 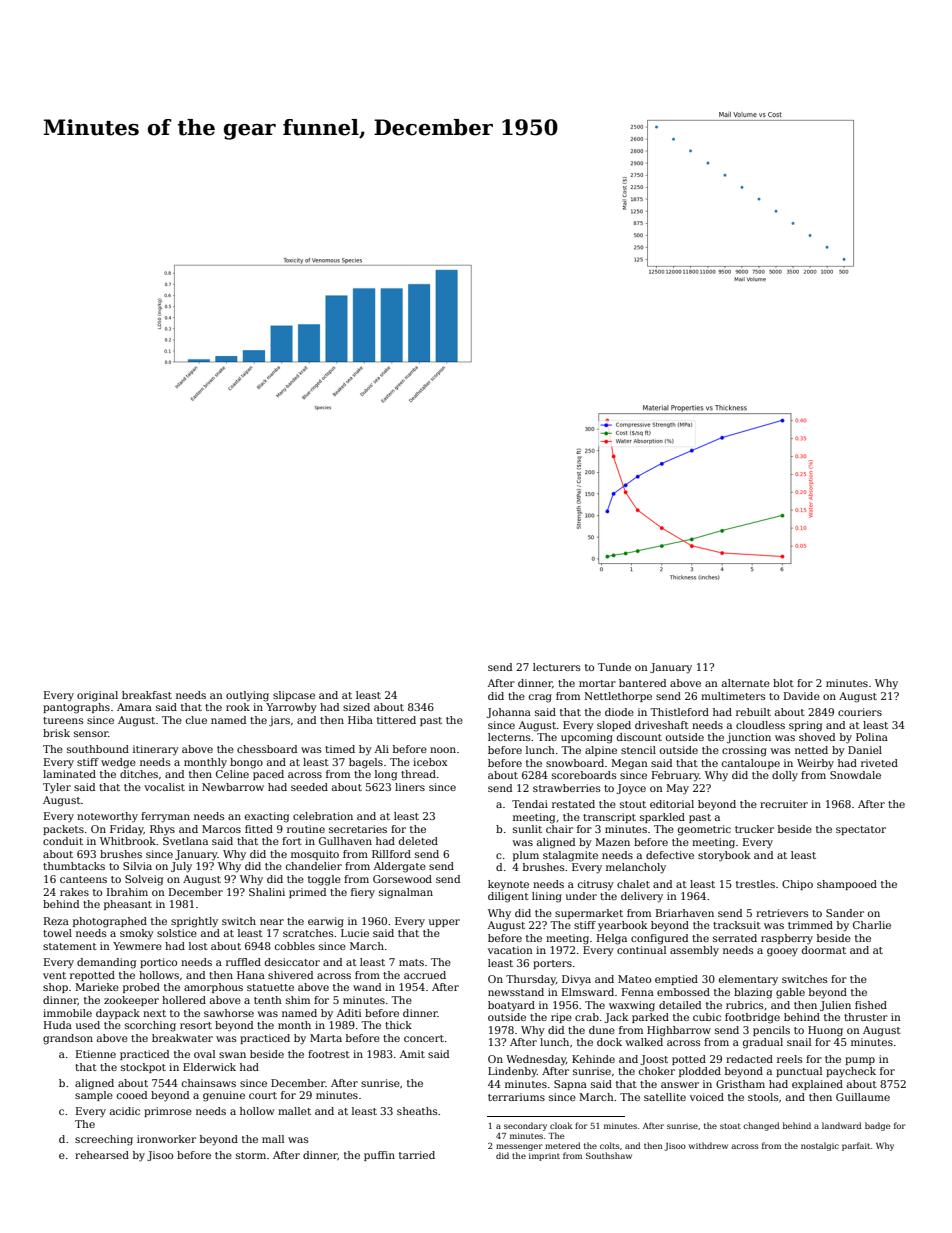 I want to click on stockpot, so click(x=143, y=1068).
